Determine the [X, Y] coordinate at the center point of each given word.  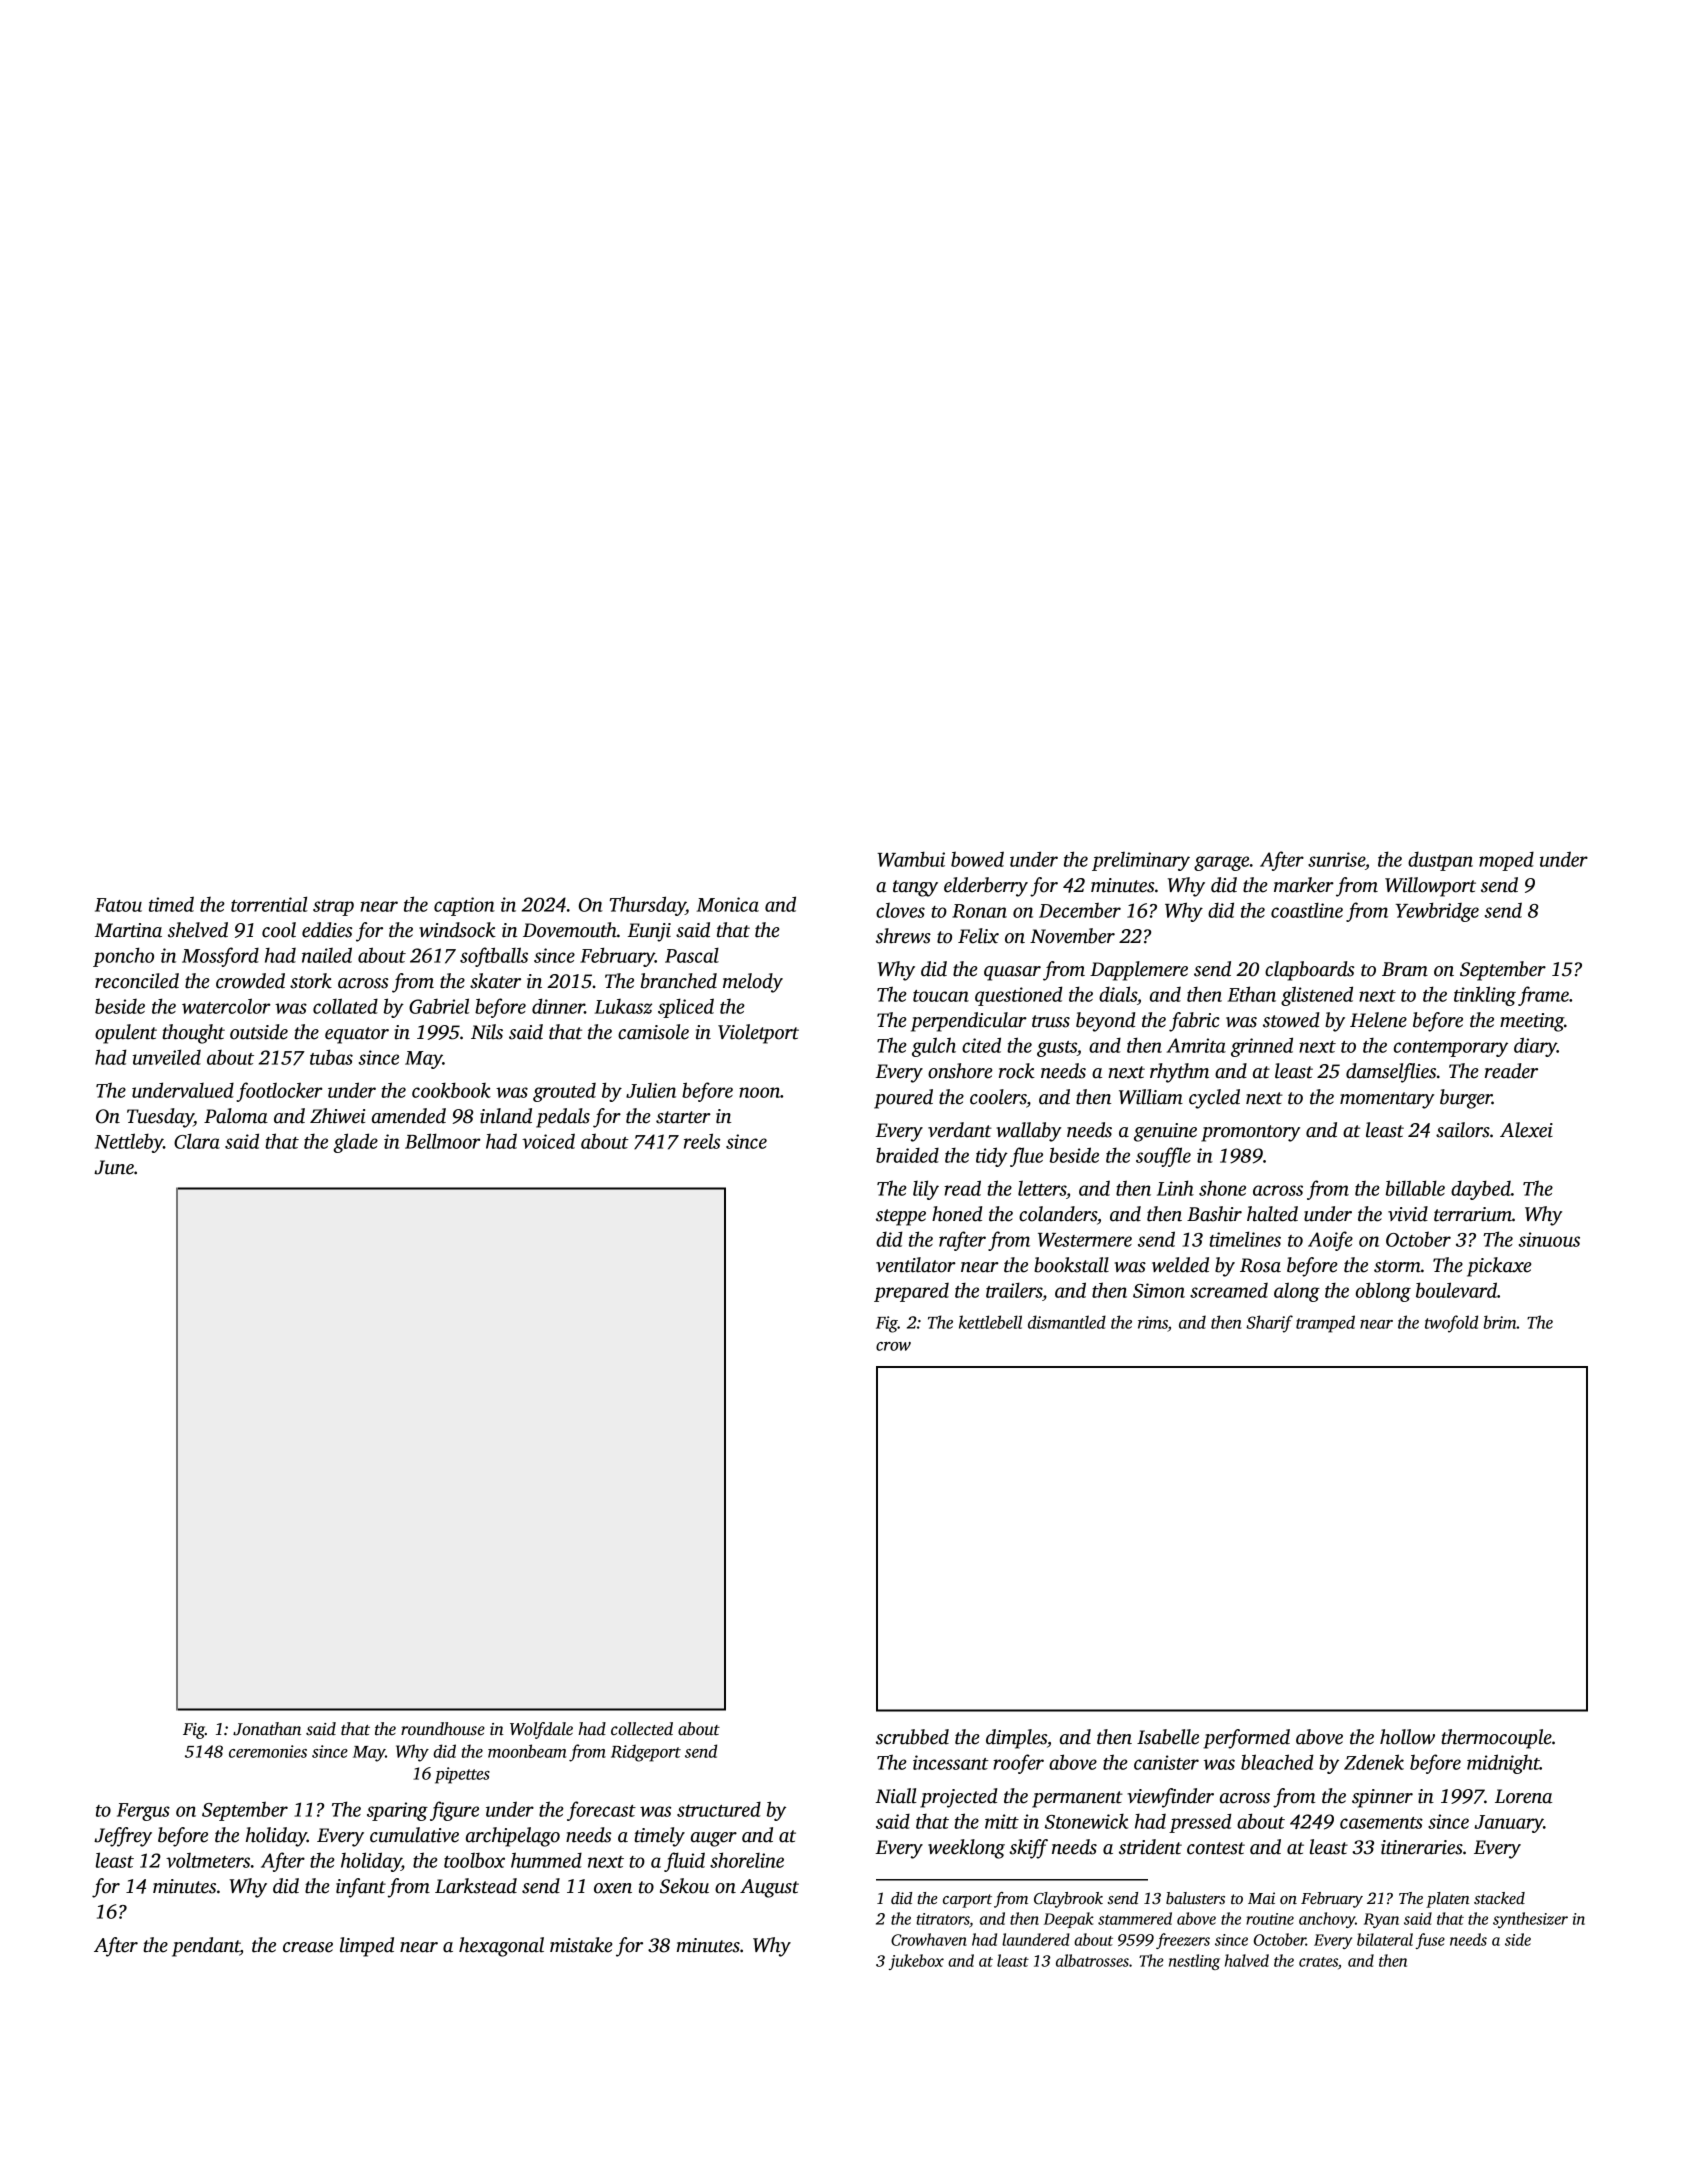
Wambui [911, 859]
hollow [1407, 1737]
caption [464, 906]
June [114, 1167]
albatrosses [1092, 1960]
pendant [206, 1947]
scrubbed [912, 1737]
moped [1506, 861]
